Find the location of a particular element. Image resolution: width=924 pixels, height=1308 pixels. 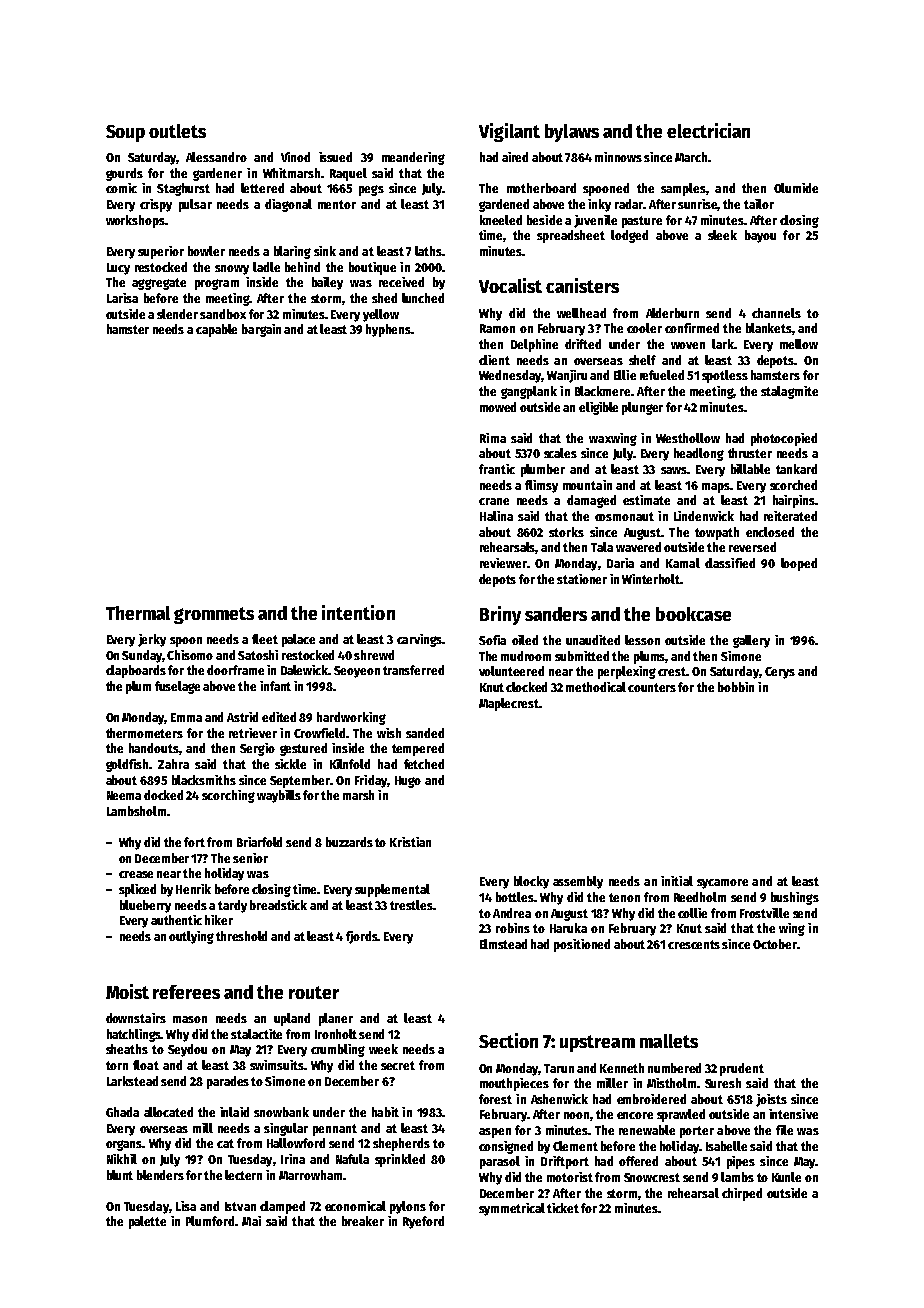

Vigilant is located at coordinates (509, 132).
